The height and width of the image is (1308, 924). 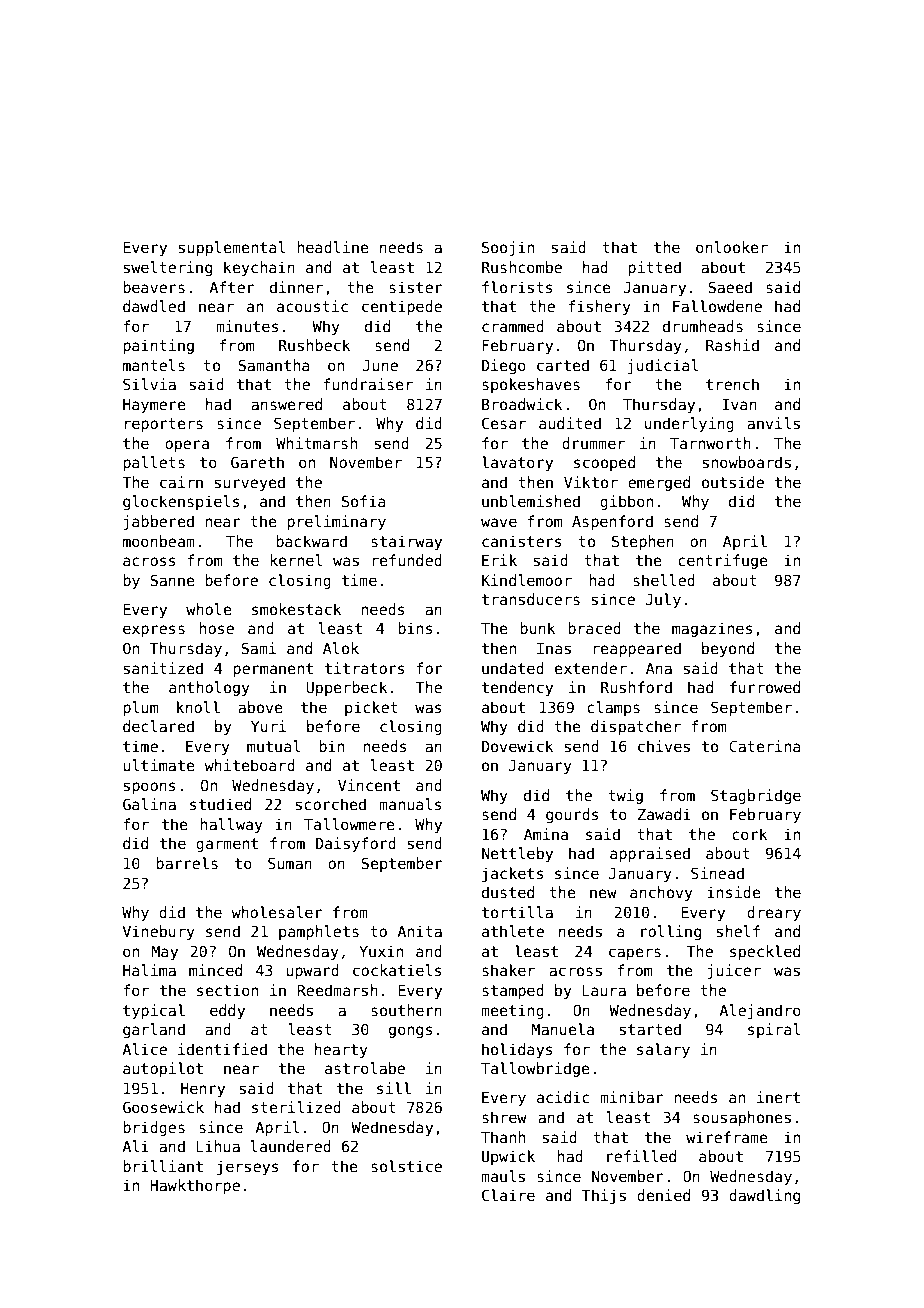 What do you see at coordinates (717, 873) in the image?
I see `Sinead` at bounding box center [717, 873].
